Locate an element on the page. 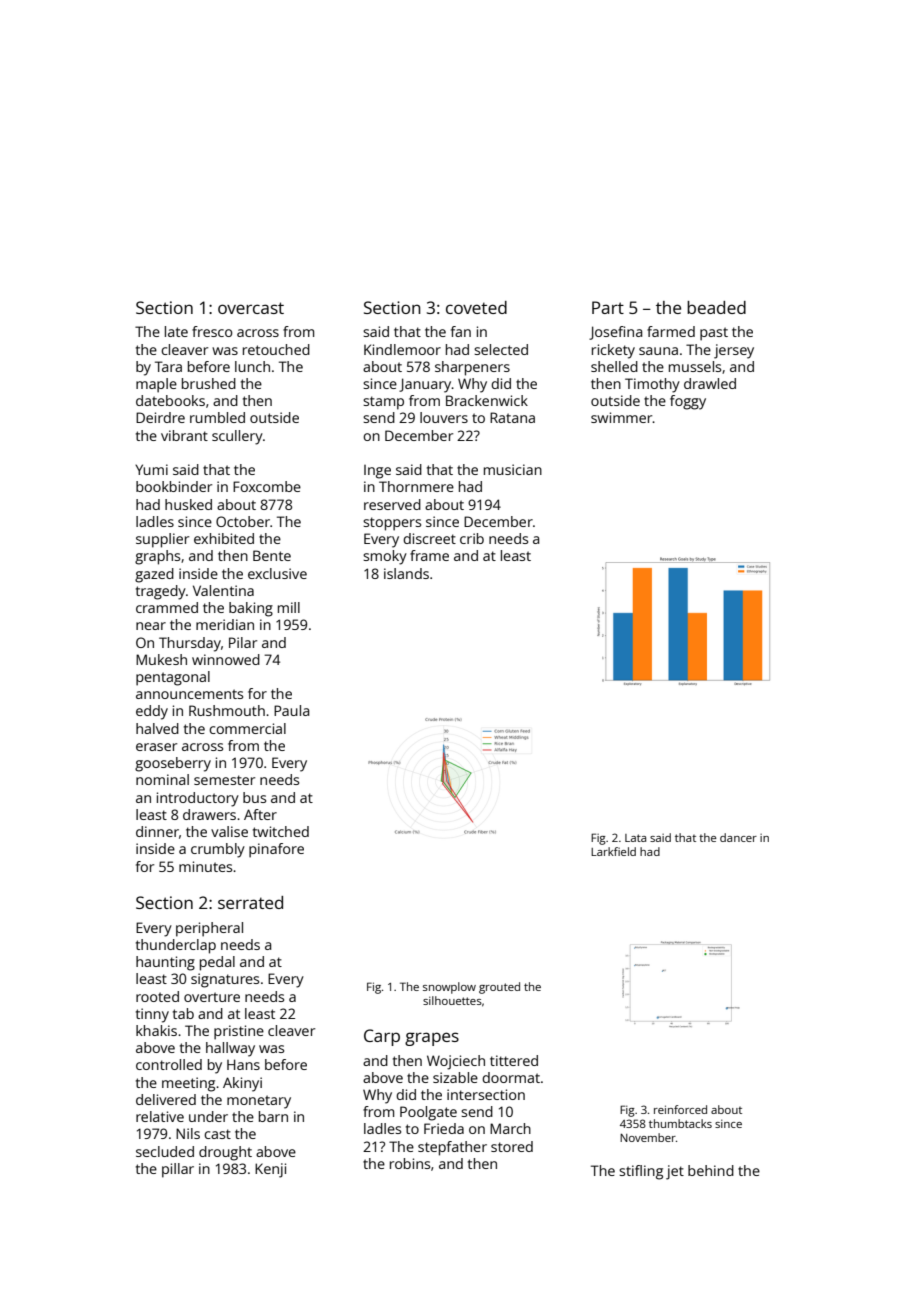 Image resolution: width=908 pixels, height=1316 pixels. Paula is located at coordinates (291, 710).
